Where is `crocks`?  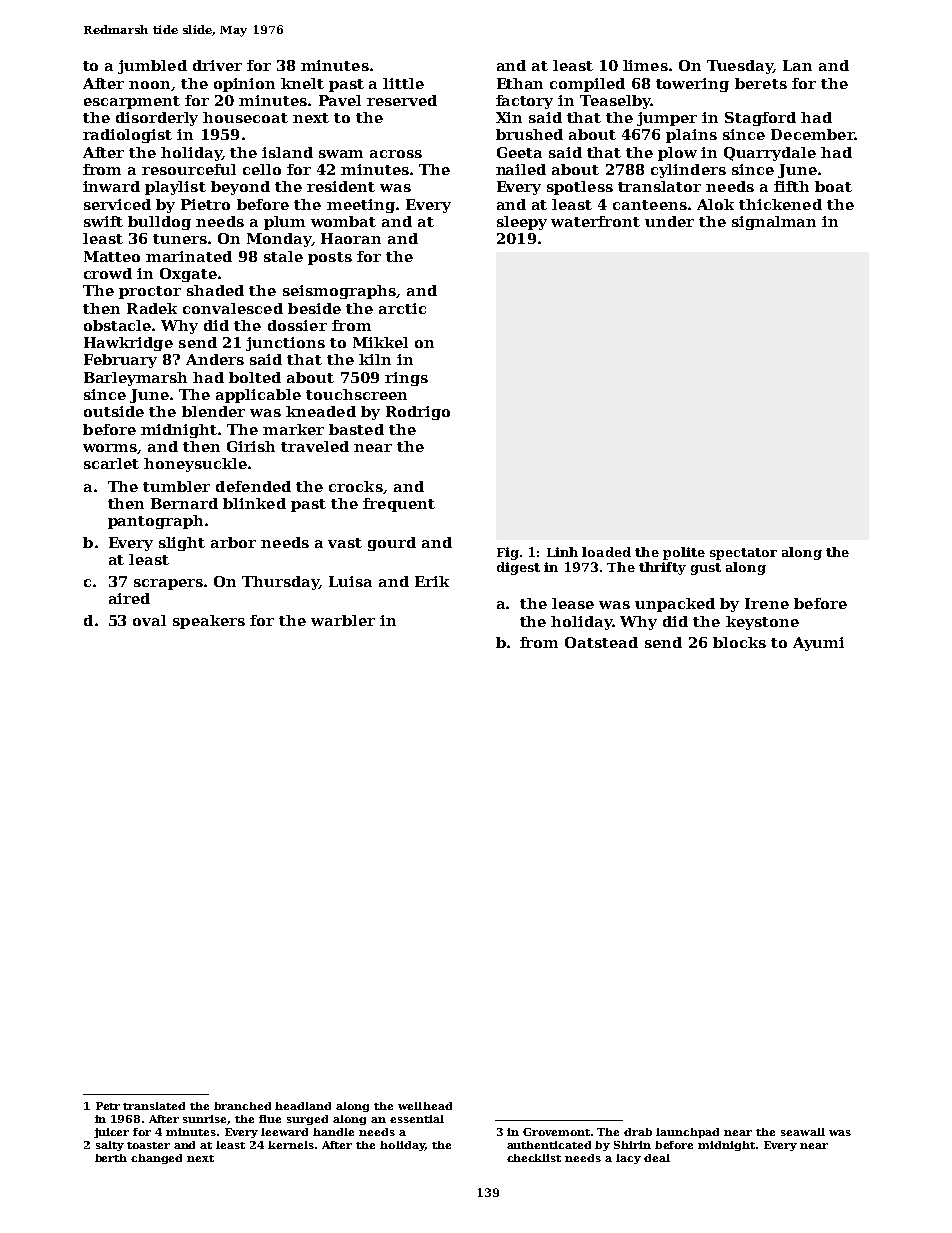
crocks is located at coordinates (356, 486).
